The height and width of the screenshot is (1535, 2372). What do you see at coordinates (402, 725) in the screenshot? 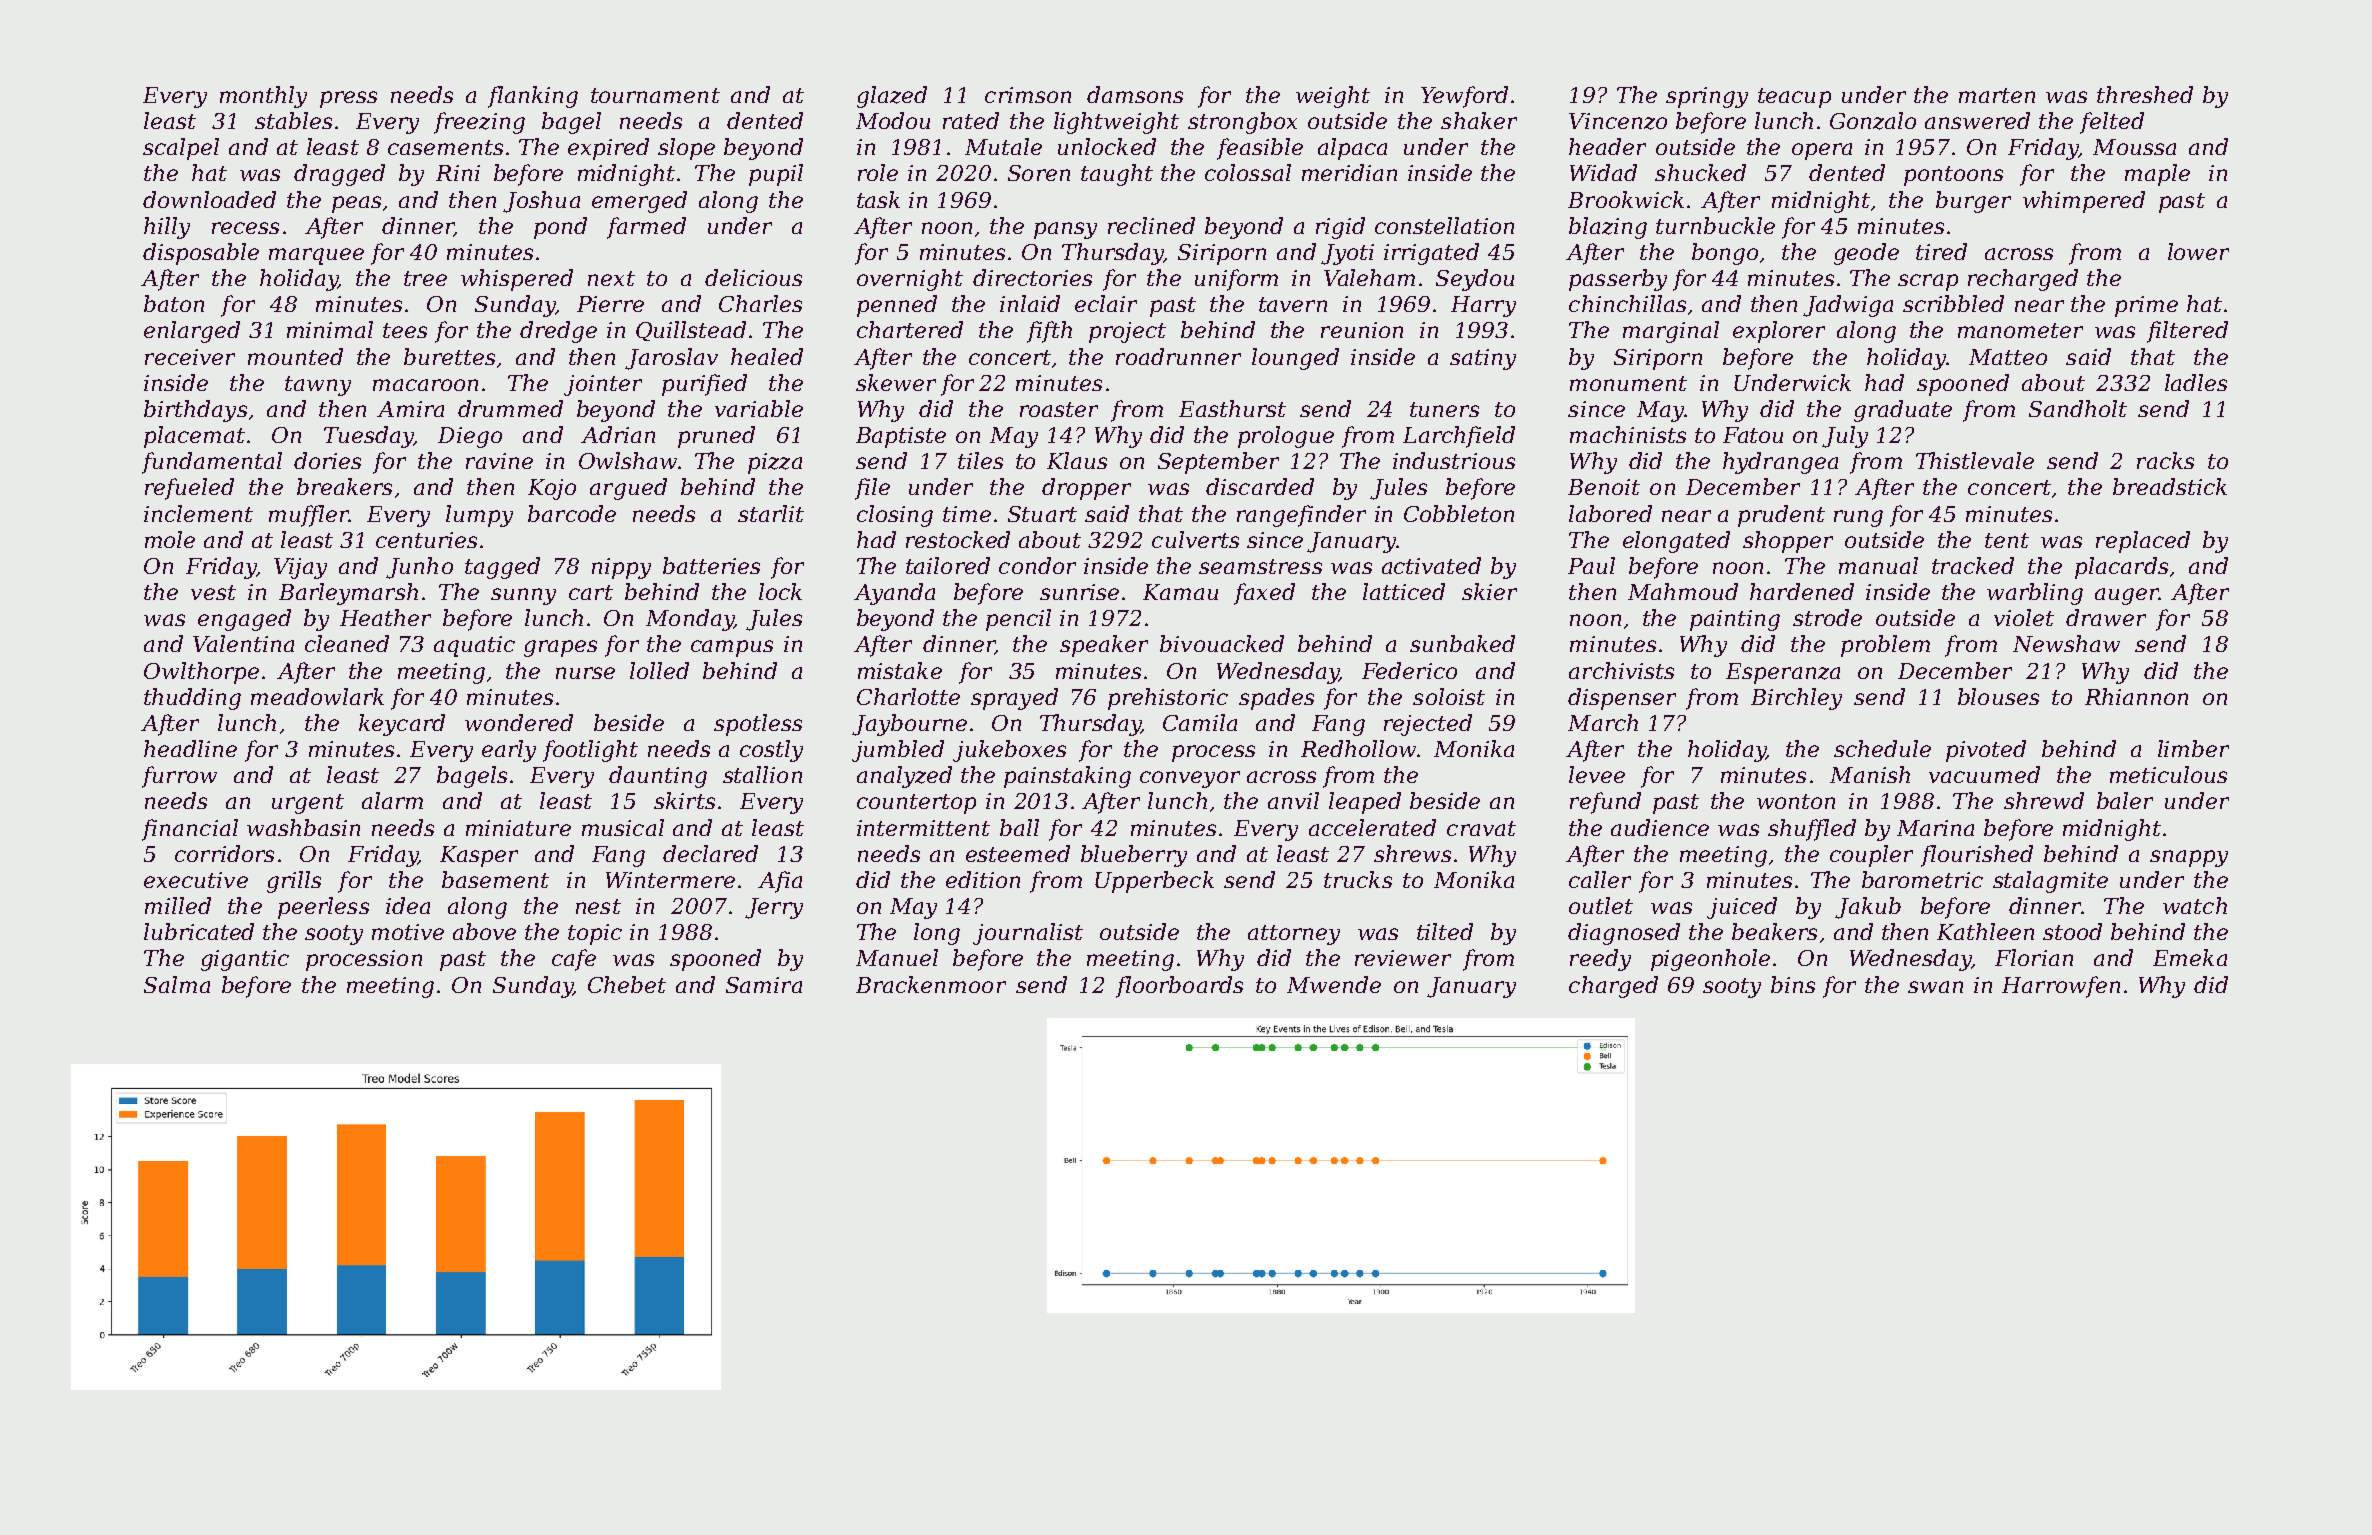
I see `keycard` at bounding box center [402, 725].
